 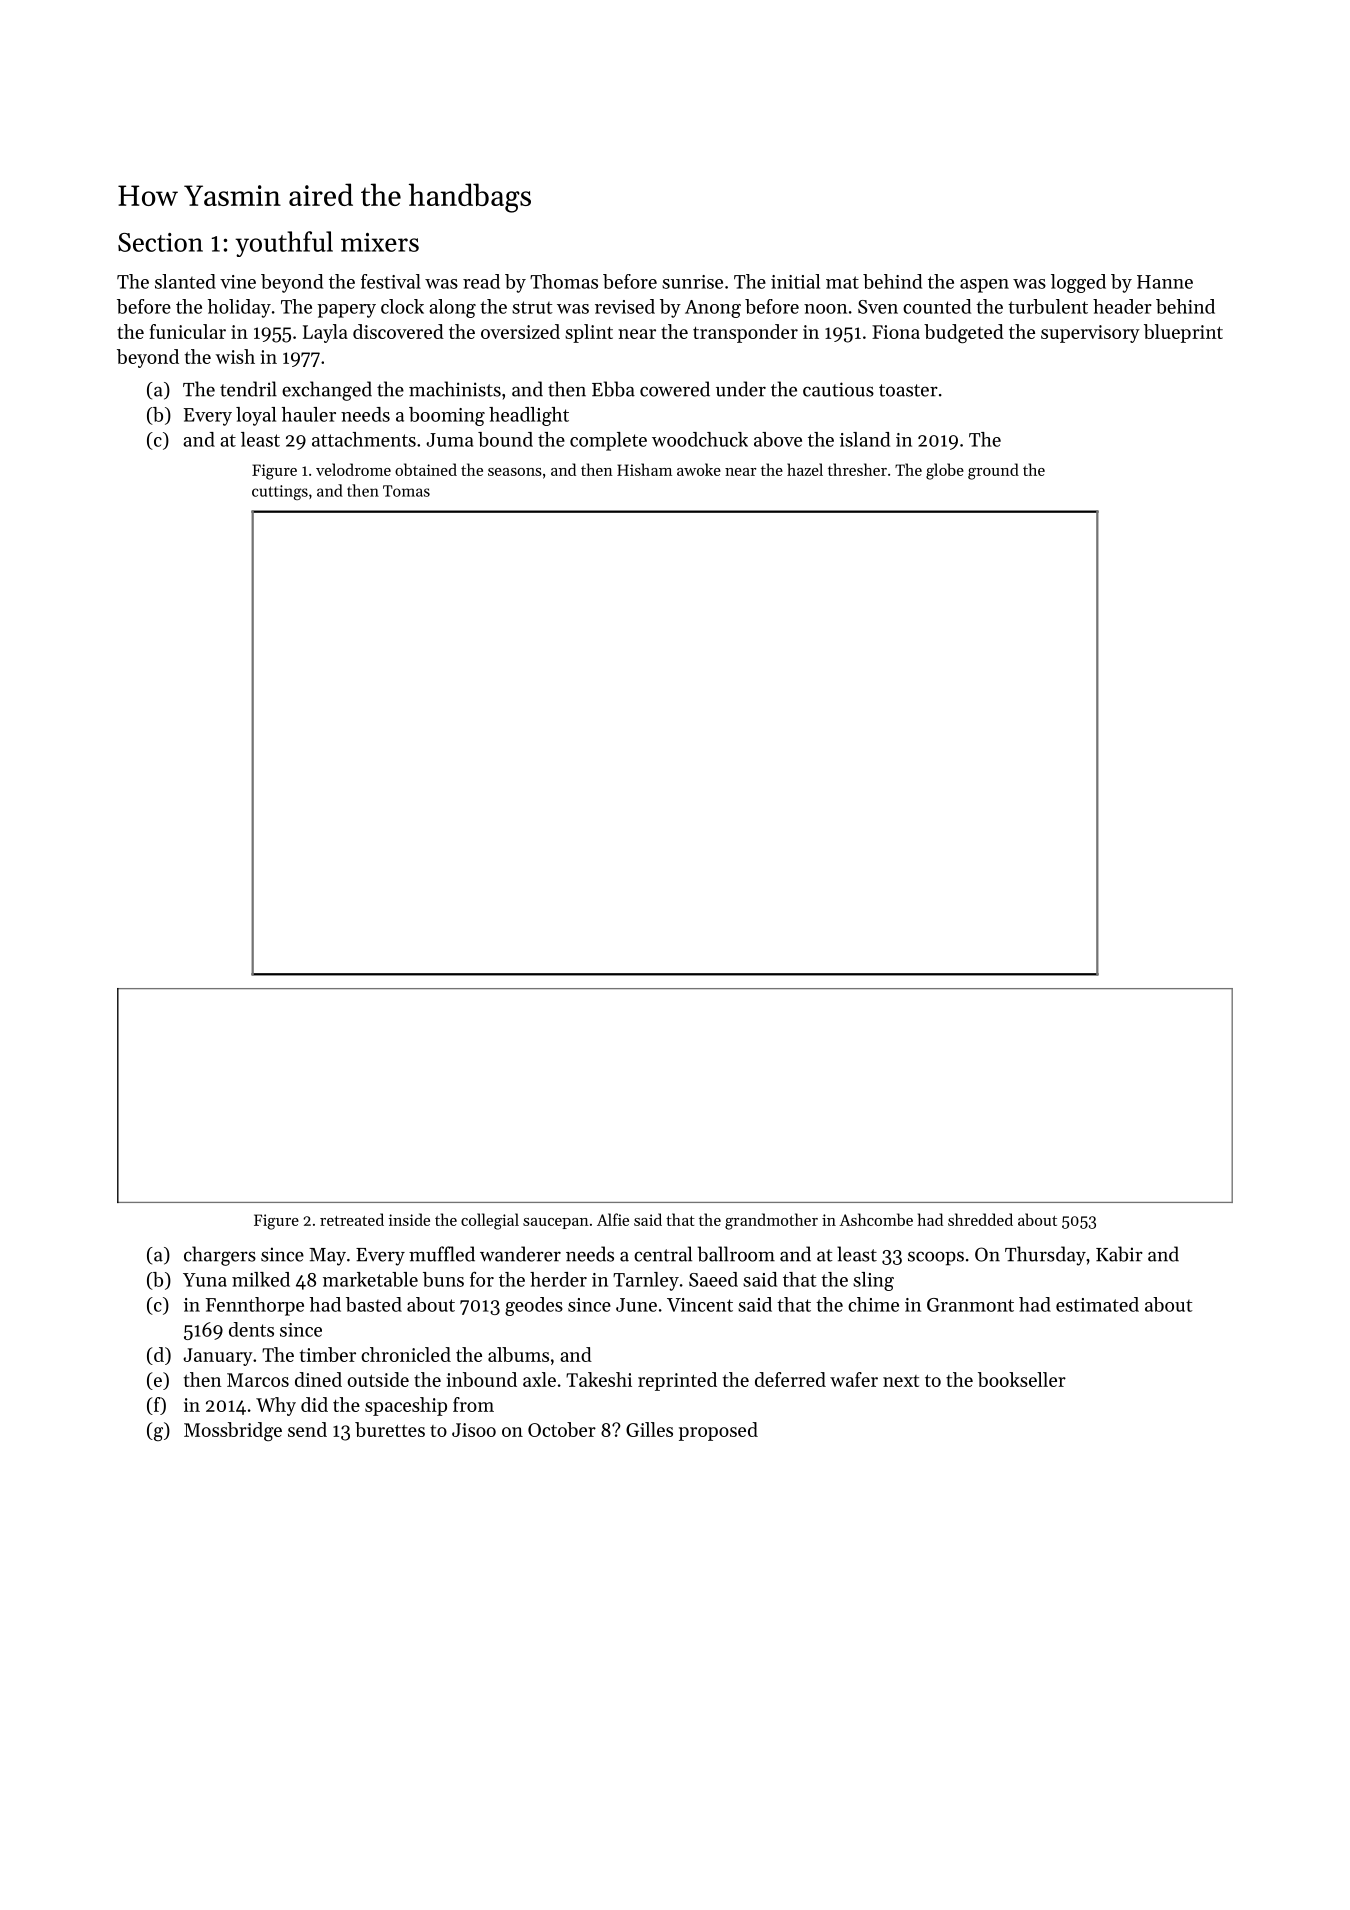 I want to click on island, so click(x=865, y=439).
